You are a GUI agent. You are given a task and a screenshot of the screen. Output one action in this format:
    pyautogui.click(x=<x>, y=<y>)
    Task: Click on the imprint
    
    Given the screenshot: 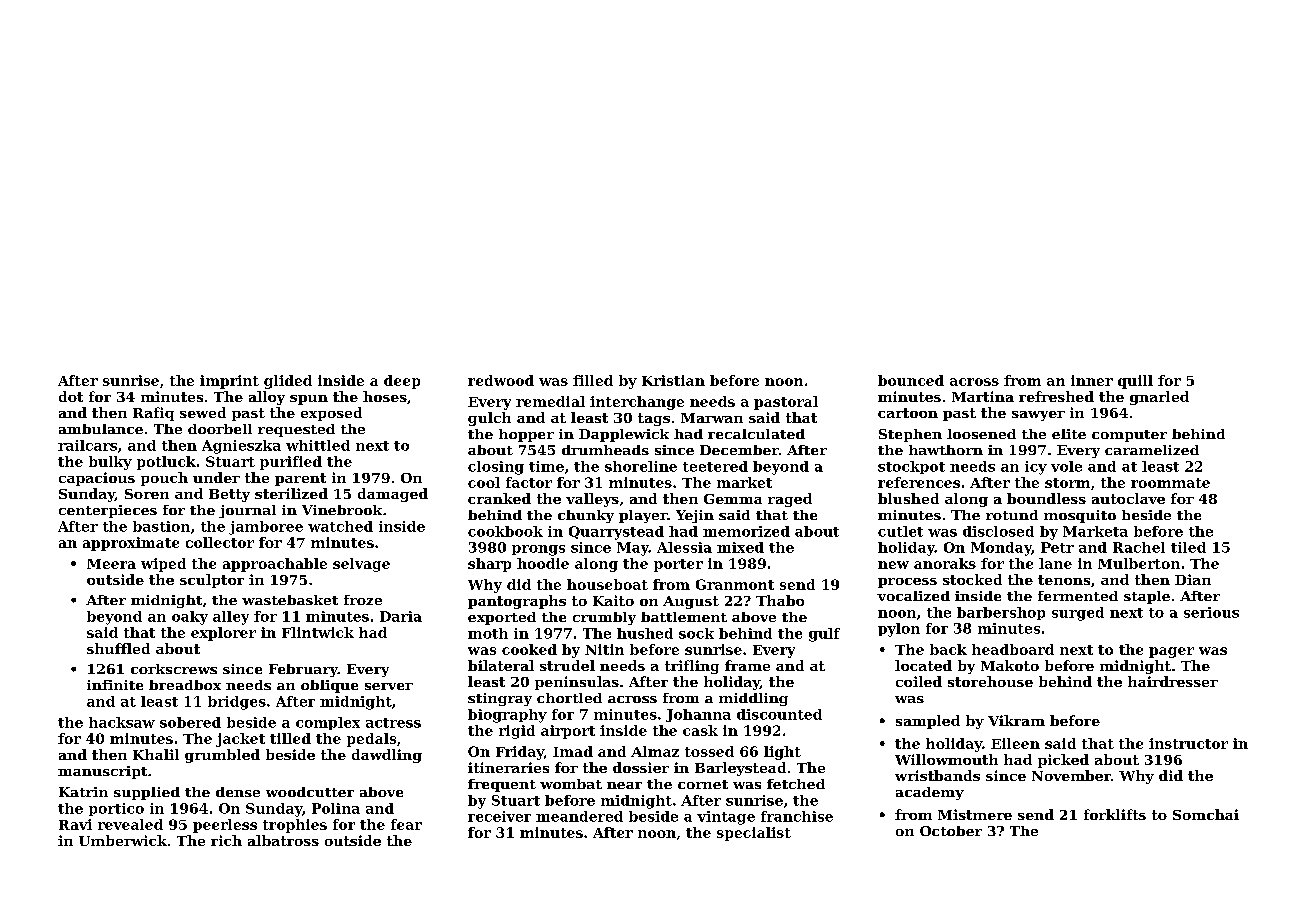 What is the action you would take?
    pyautogui.click(x=229, y=382)
